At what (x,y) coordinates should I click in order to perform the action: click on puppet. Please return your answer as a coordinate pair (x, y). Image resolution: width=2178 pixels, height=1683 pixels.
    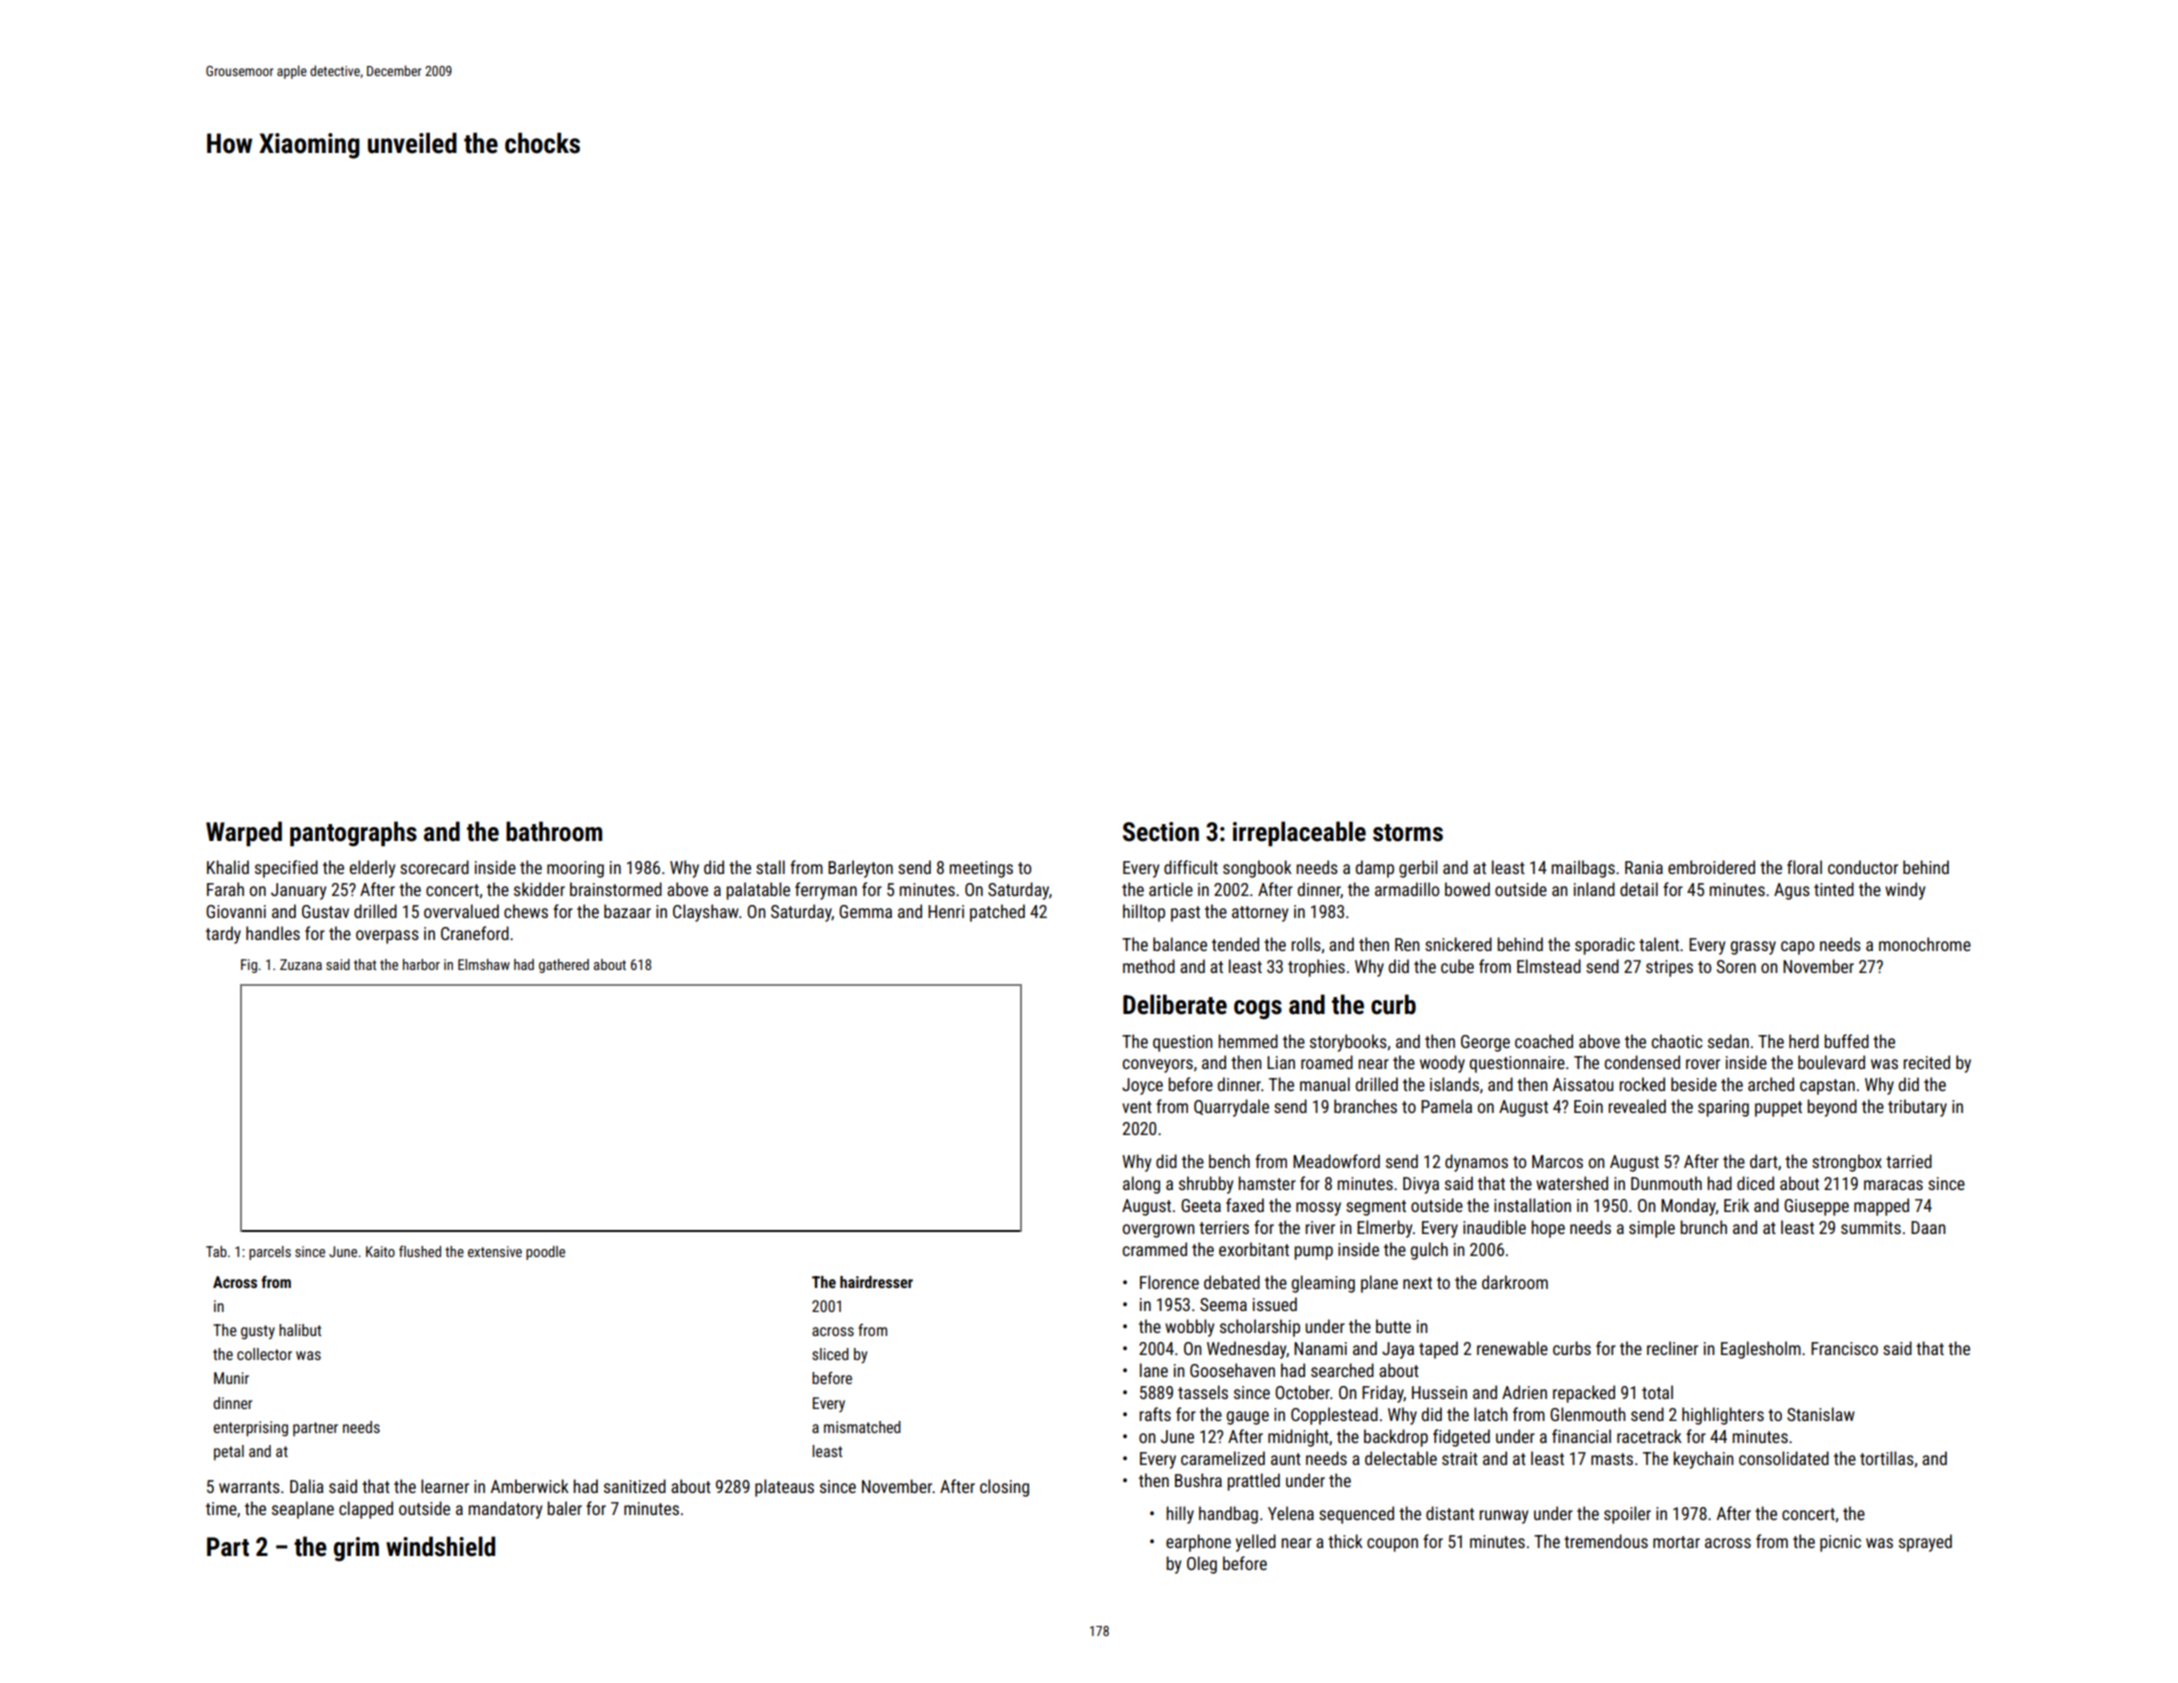
    Looking at the image, I should click on (1778, 1109).
